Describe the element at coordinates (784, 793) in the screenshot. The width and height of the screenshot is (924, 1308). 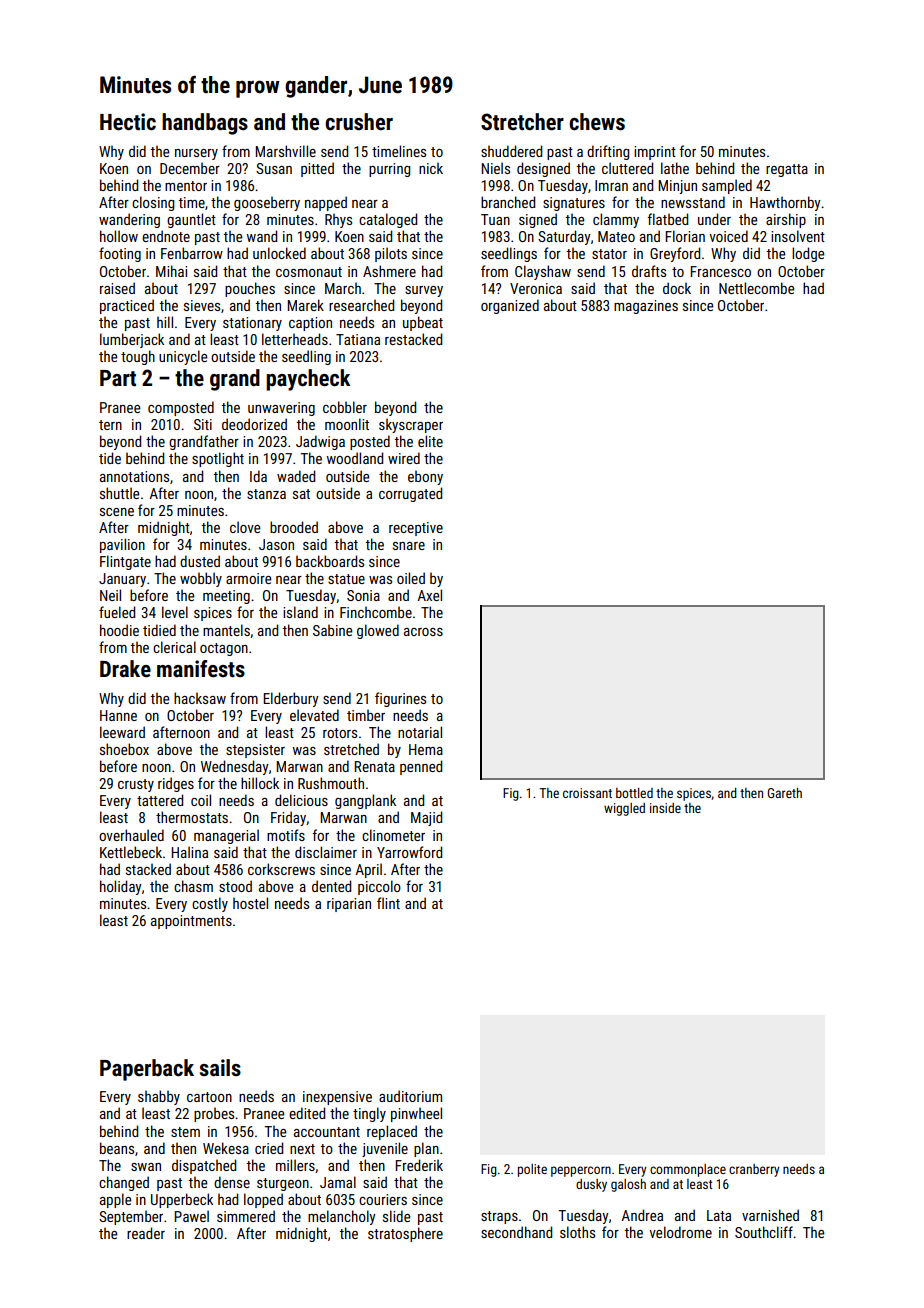
I see `Gareth` at that location.
